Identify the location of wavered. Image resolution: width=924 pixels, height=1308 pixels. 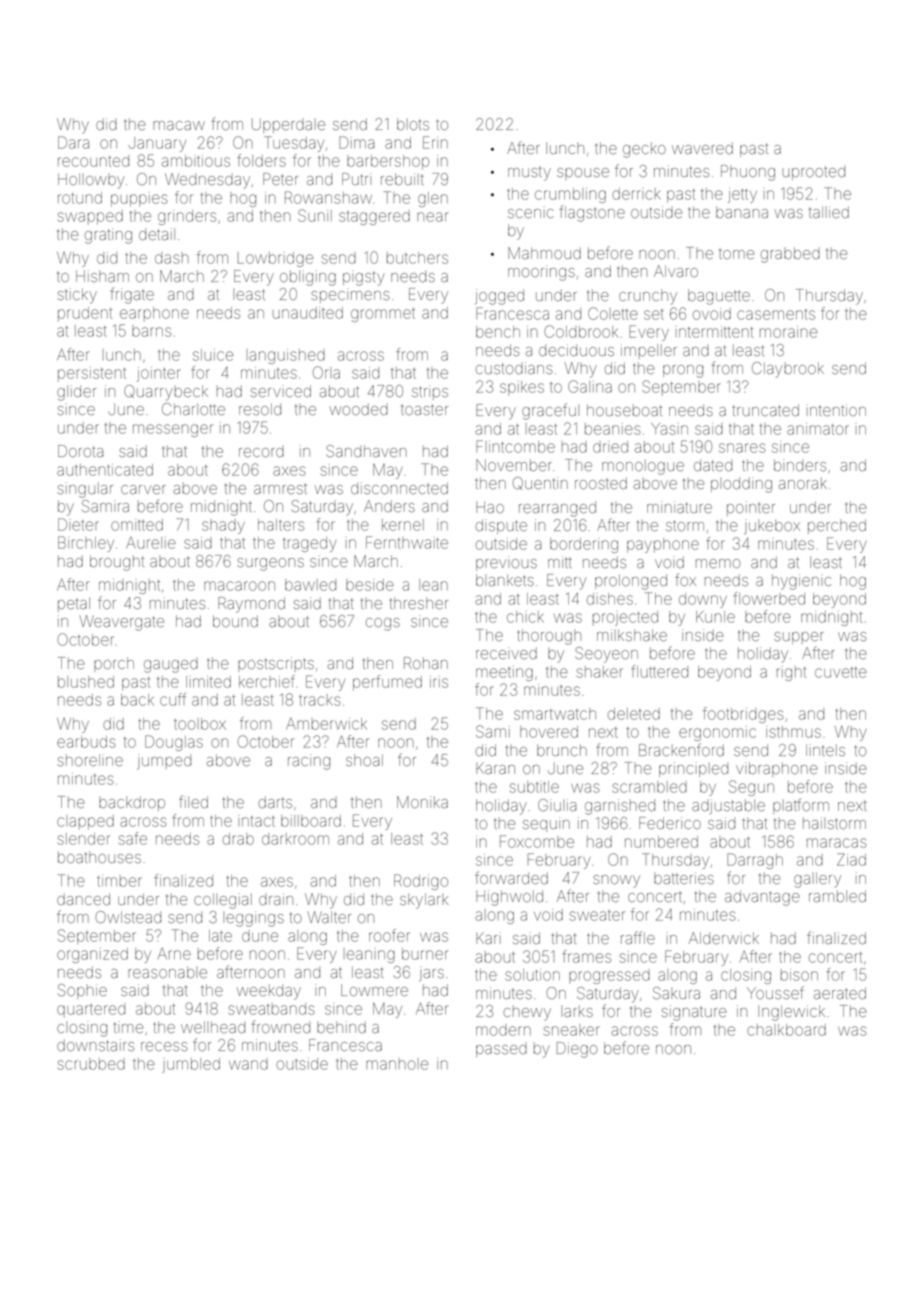
(702, 148).
